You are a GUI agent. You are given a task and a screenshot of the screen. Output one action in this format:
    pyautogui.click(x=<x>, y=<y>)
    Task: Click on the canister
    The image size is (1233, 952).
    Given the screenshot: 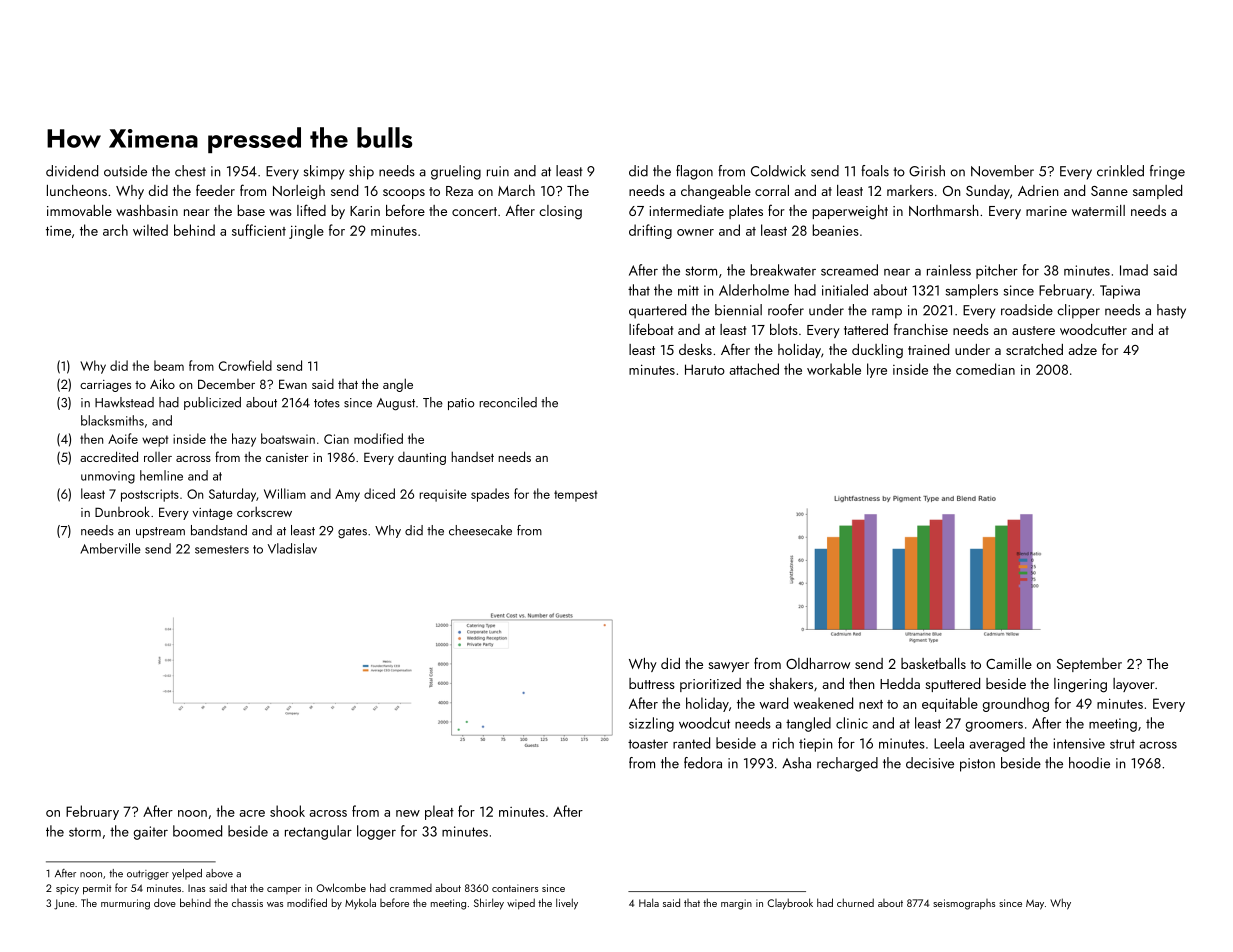 What is the action you would take?
    pyautogui.click(x=287, y=457)
